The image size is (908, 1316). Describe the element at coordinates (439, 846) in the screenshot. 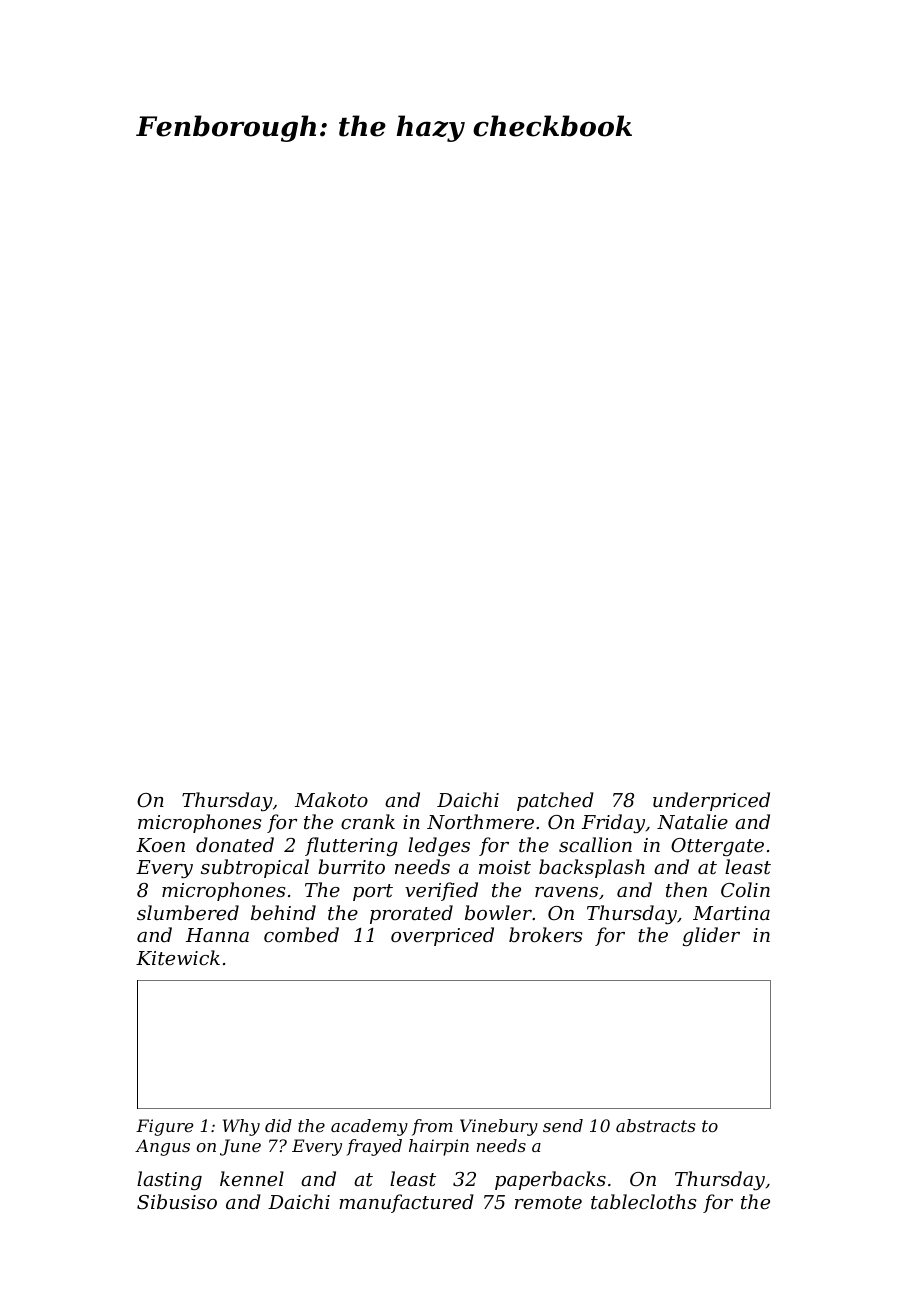

I see `ledges` at that location.
